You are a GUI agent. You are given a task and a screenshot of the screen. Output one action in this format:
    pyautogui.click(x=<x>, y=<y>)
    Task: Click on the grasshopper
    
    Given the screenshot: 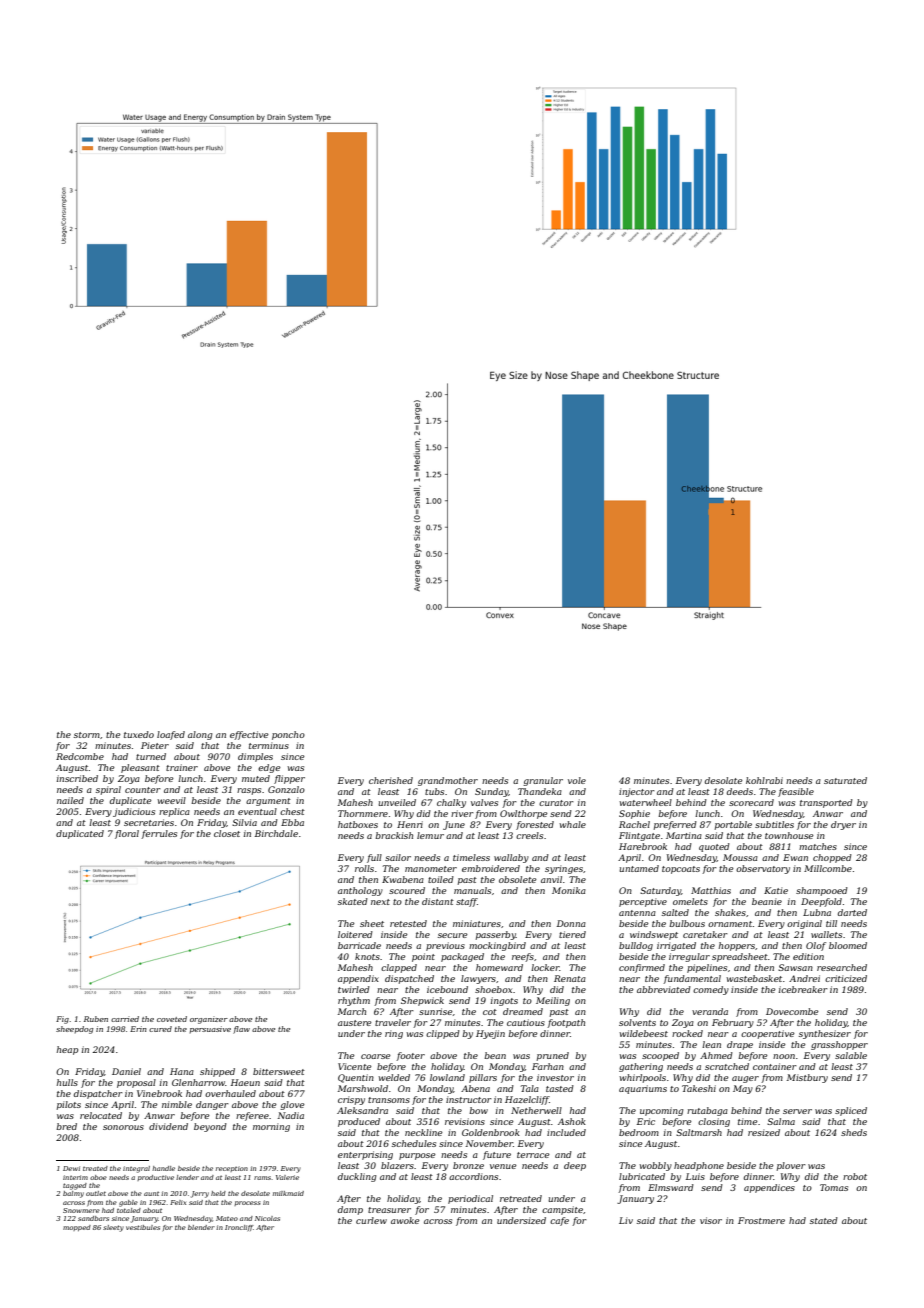 What is the action you would take?
    pyautogui.click(x=839, y=1045)
